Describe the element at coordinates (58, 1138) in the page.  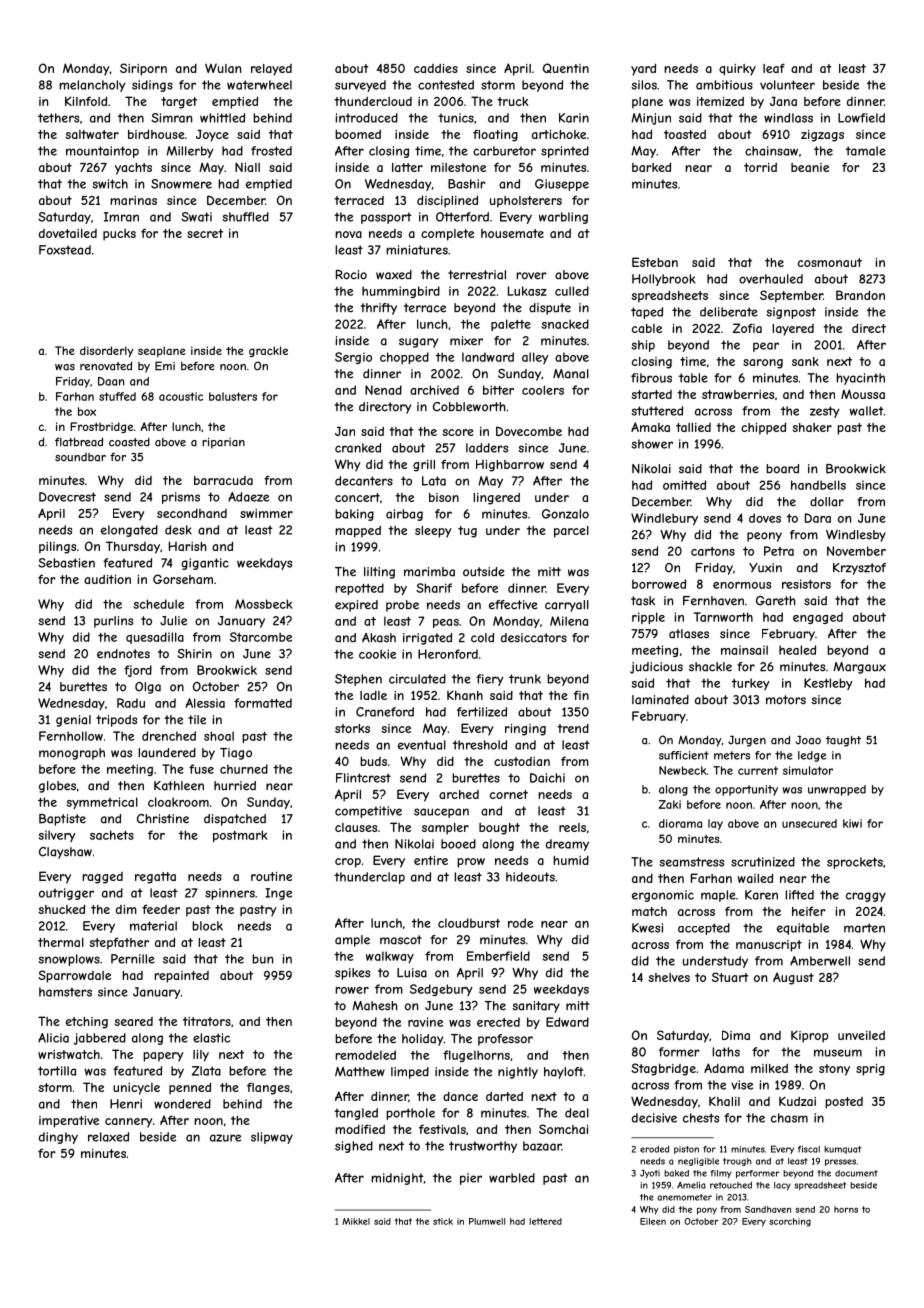
I see `dinghy` at that location.
